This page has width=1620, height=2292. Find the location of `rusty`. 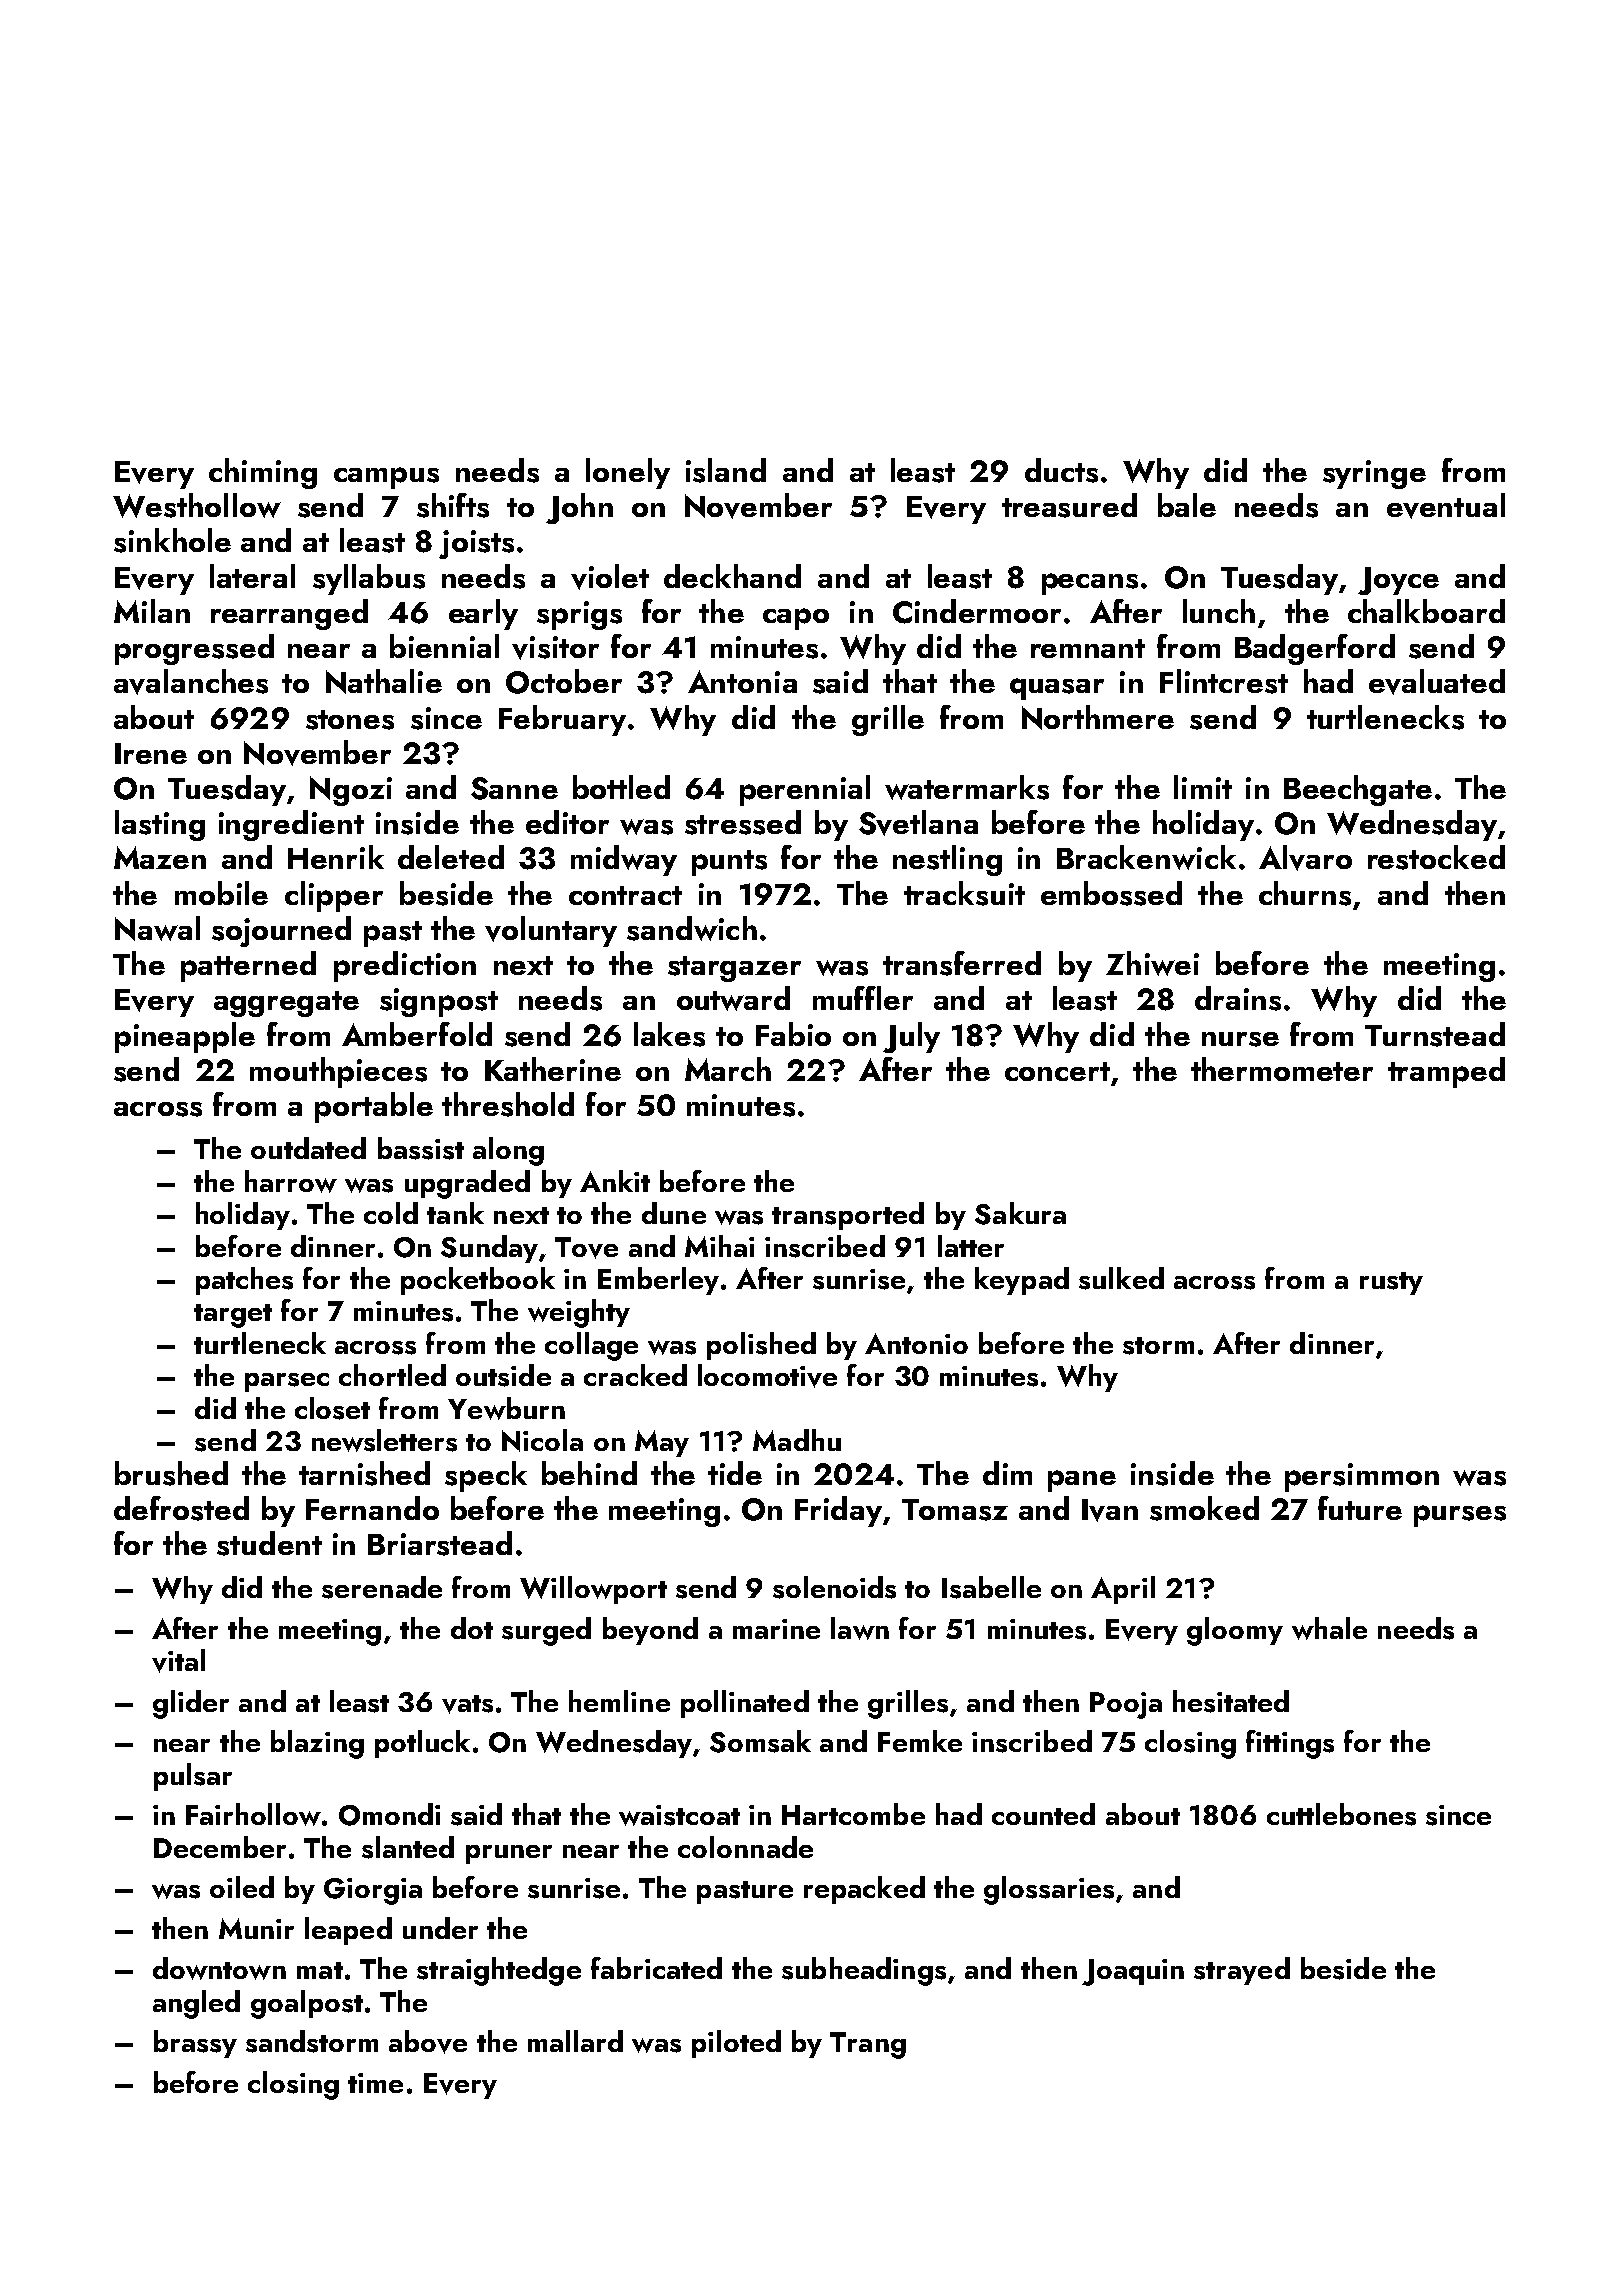

rusty is located at coordinates (1391, 1283).
